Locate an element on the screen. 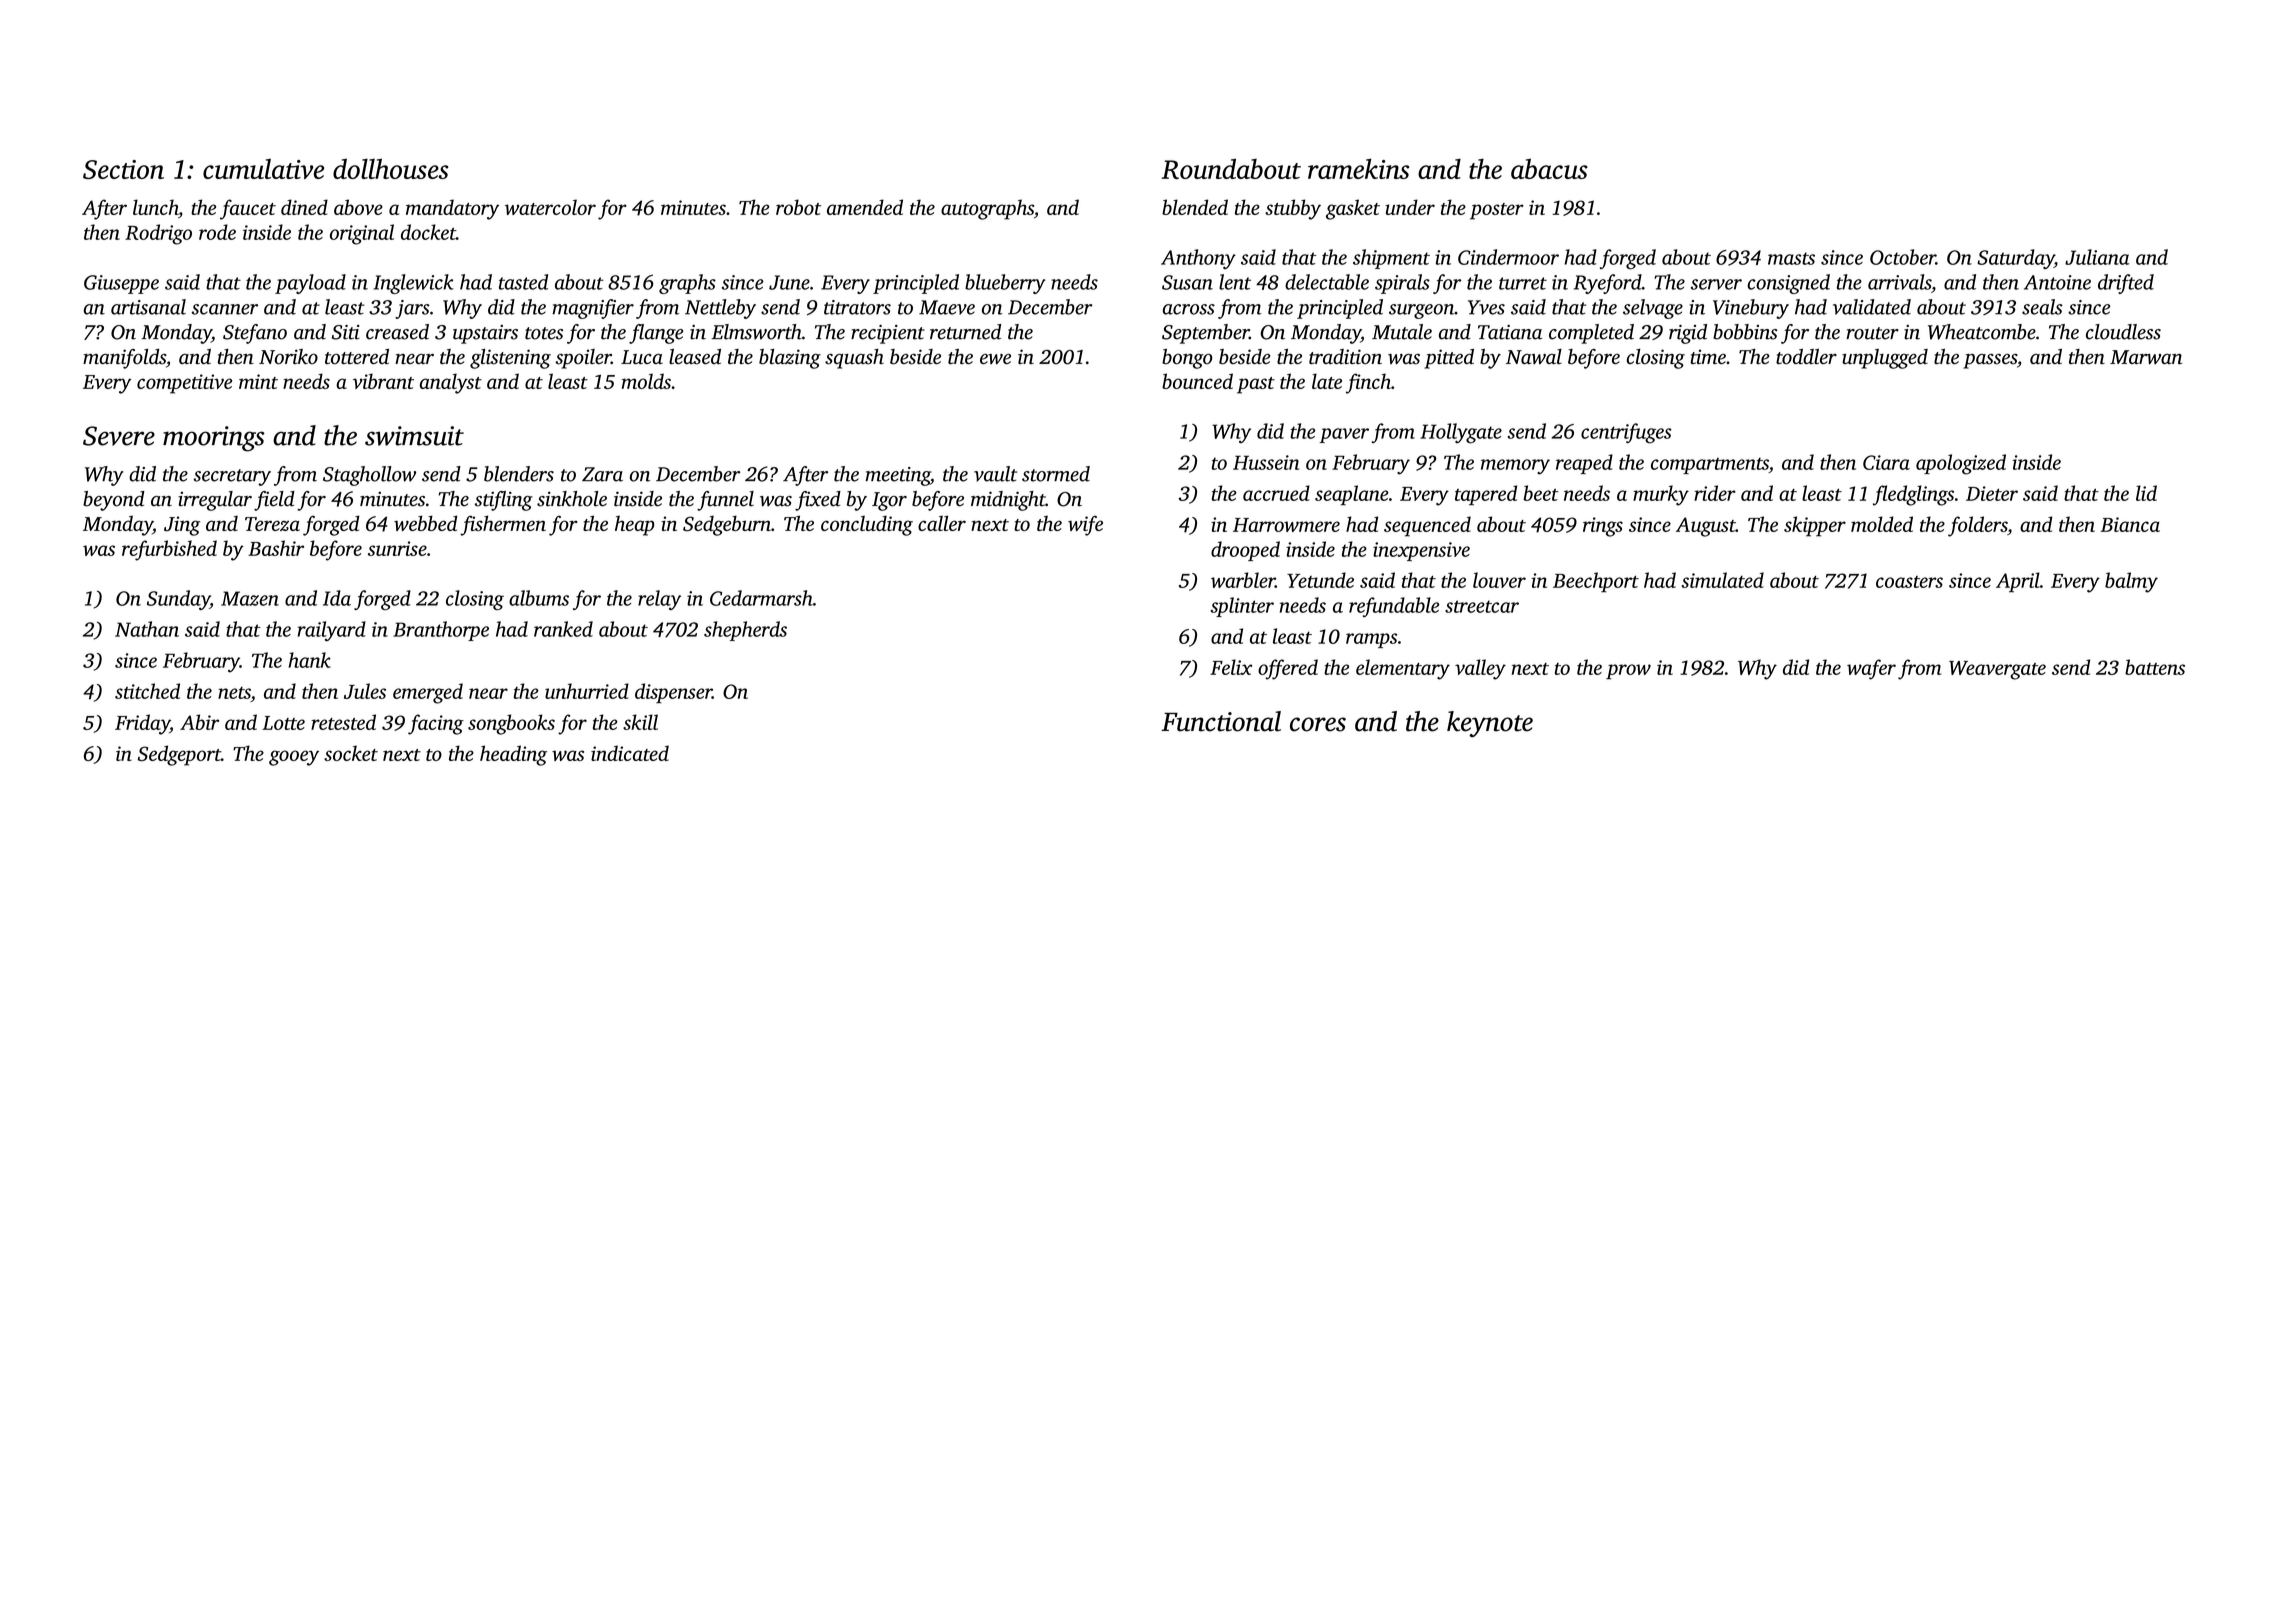 Image resolution: width=2275 pixels, height=1609 pixels. molds is located at coordinates (646, 381).
